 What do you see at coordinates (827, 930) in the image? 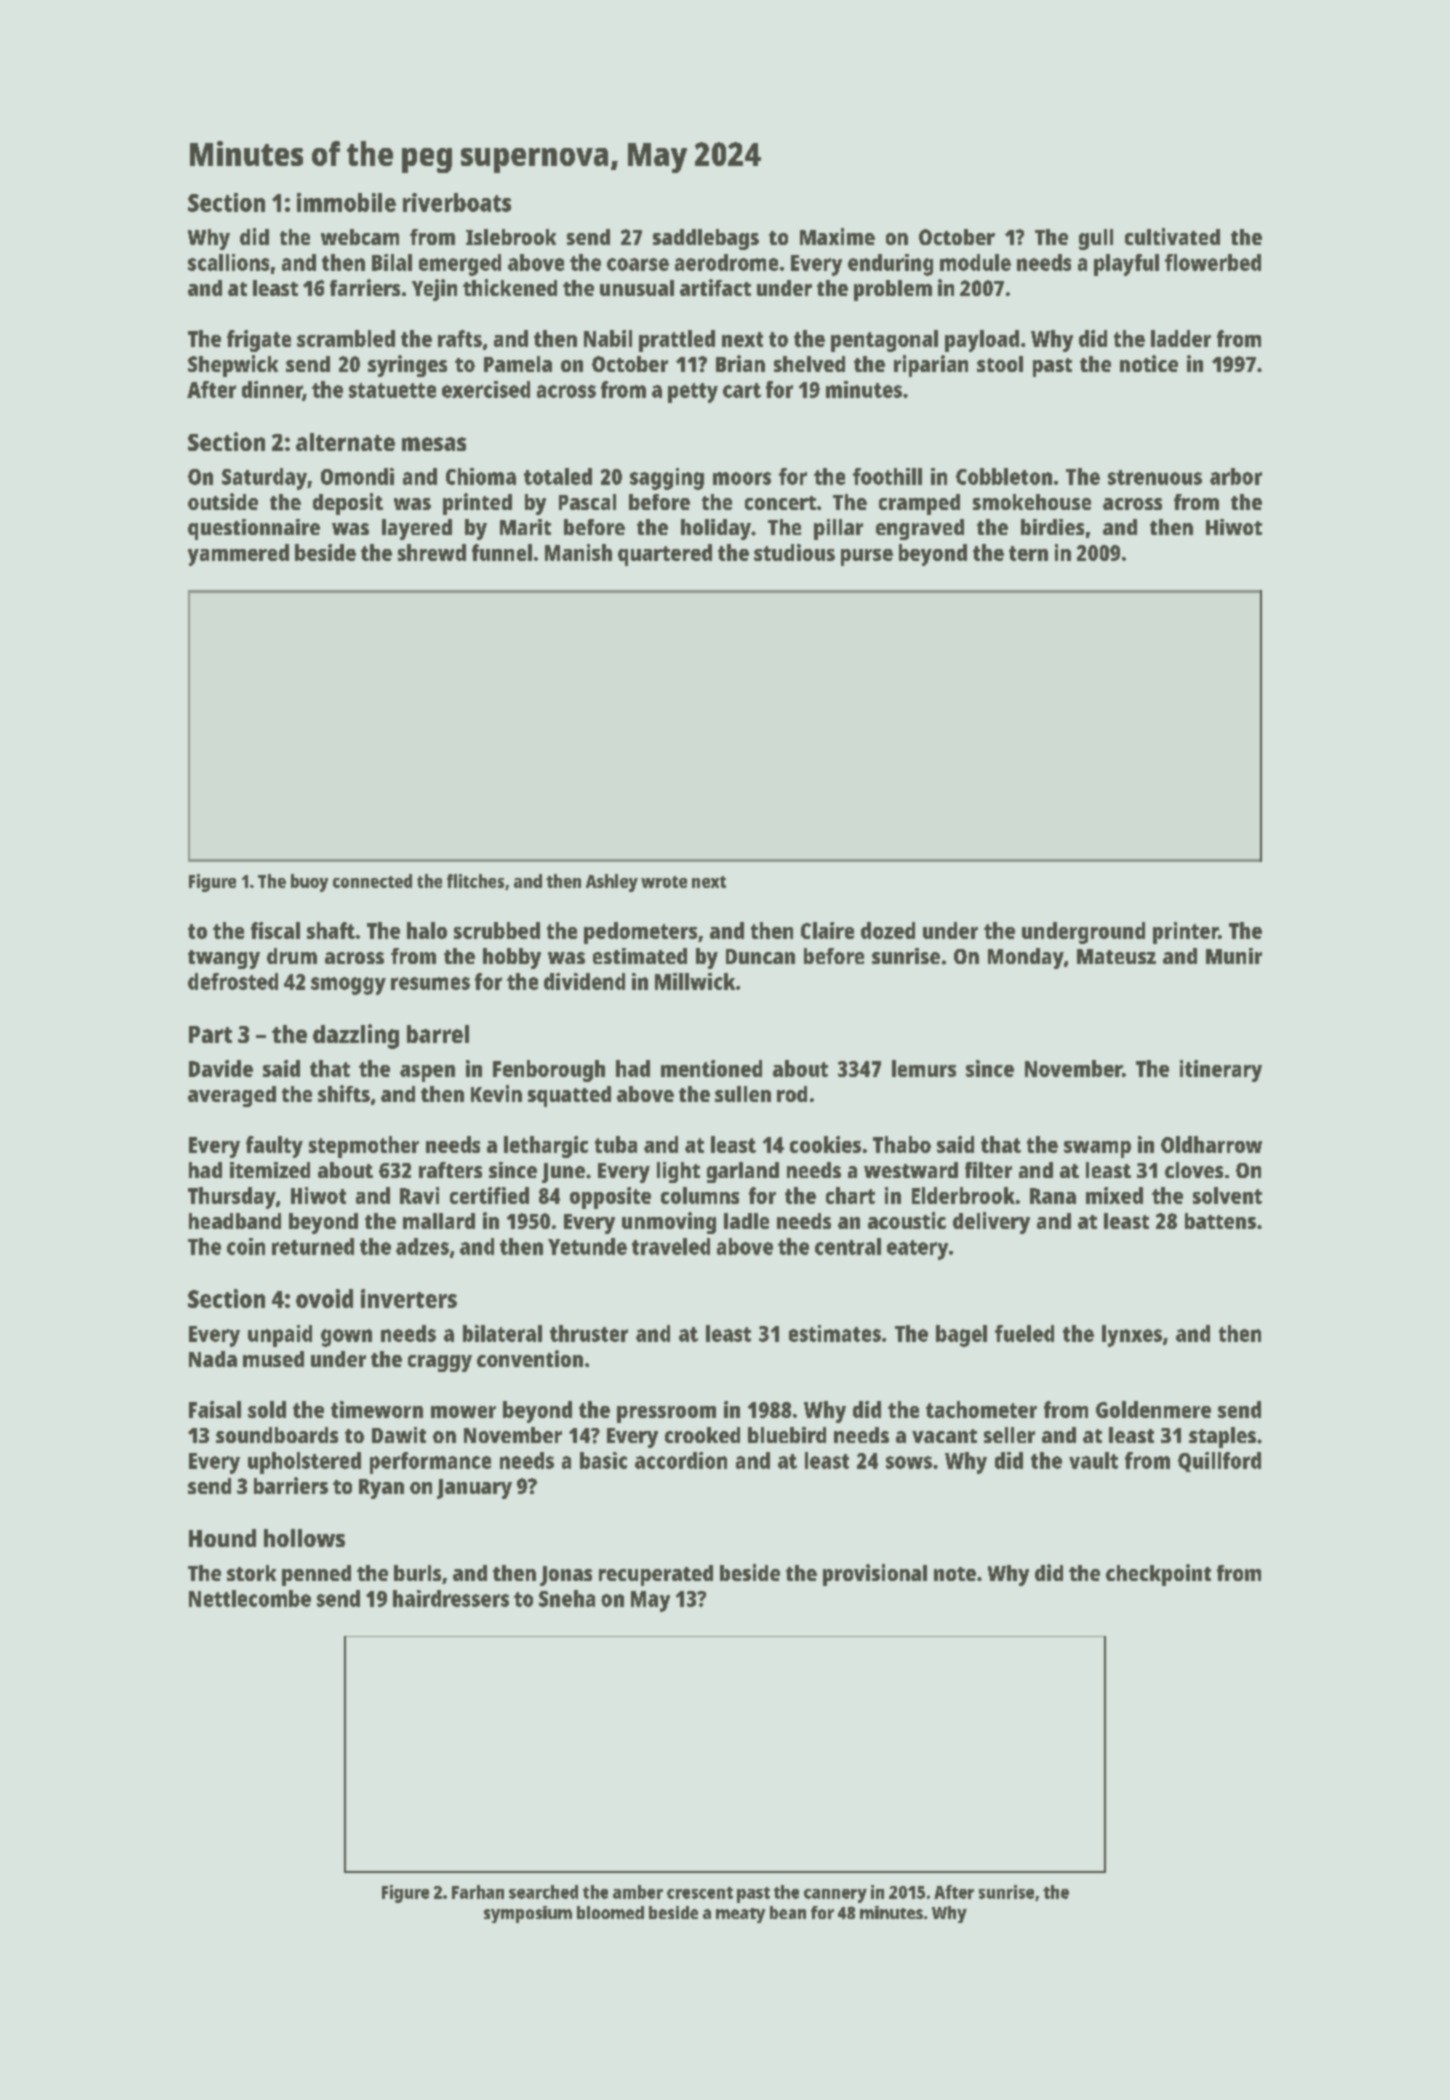
I see `Claire` at bounding box center [827, 930].
